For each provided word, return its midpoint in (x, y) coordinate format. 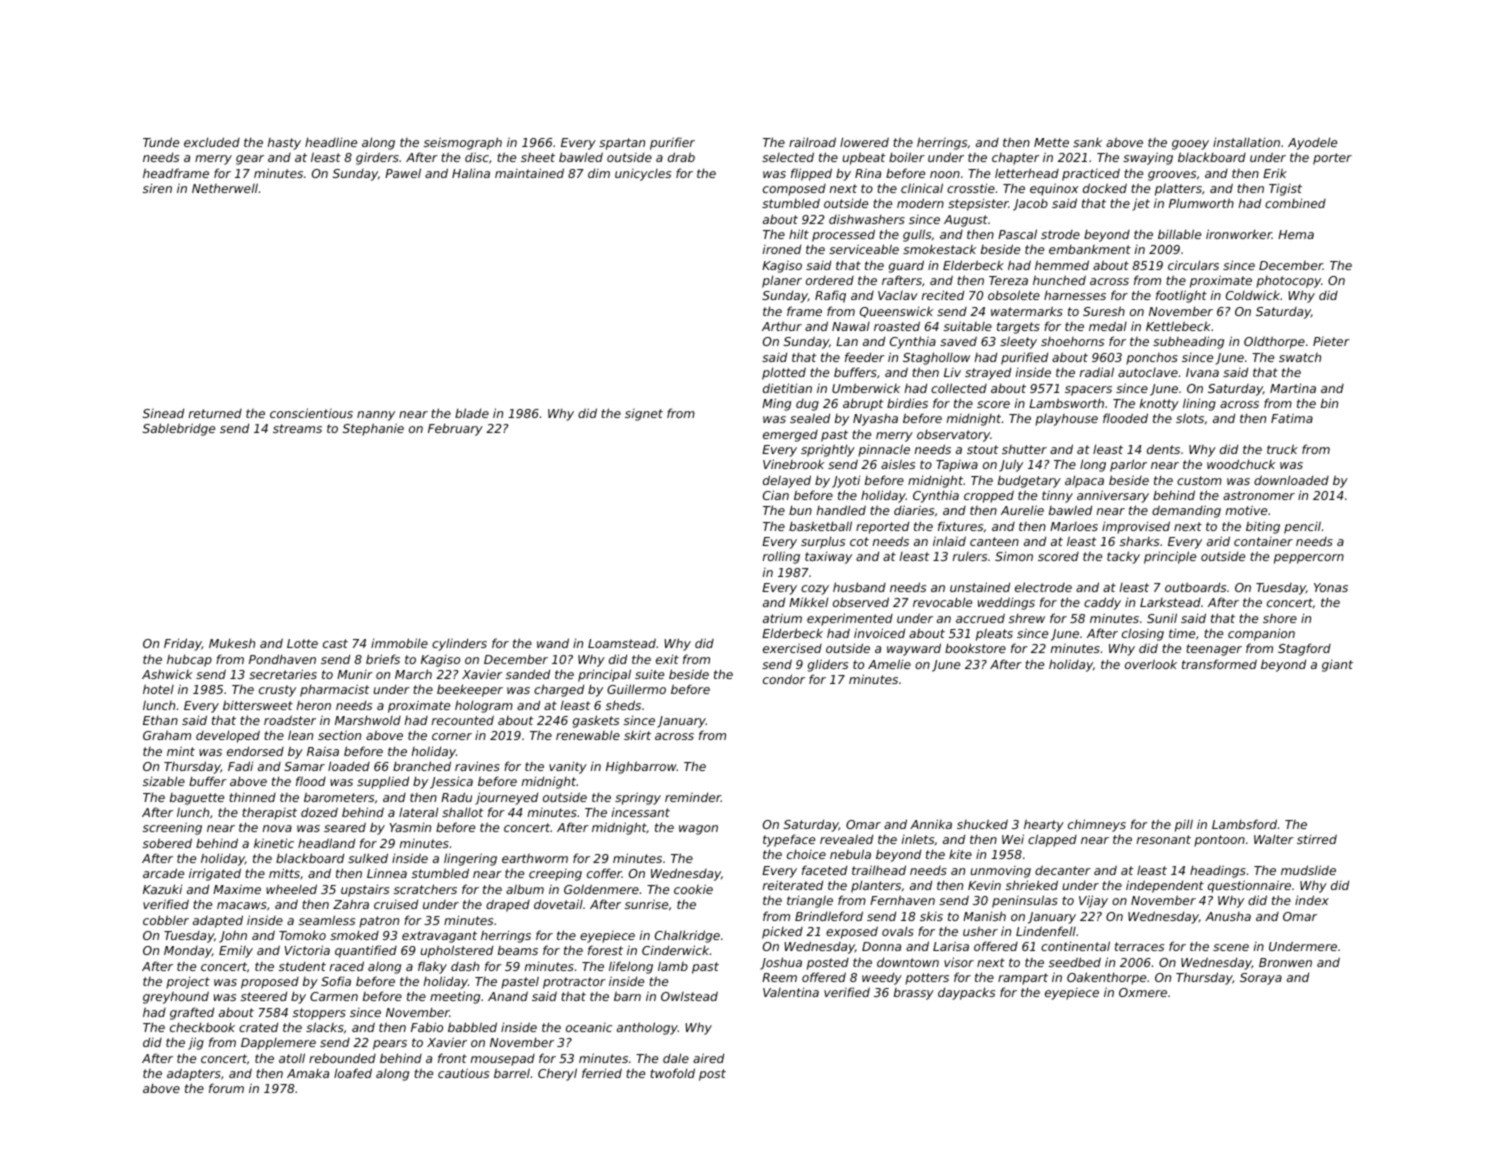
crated (258, 1027)
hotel (158, 689)
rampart (1023, 979)
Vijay (1093, 901)
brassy (914, 994)
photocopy (1288, 282)
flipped (811, 174)
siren (157, 188)
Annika (931, 824)
